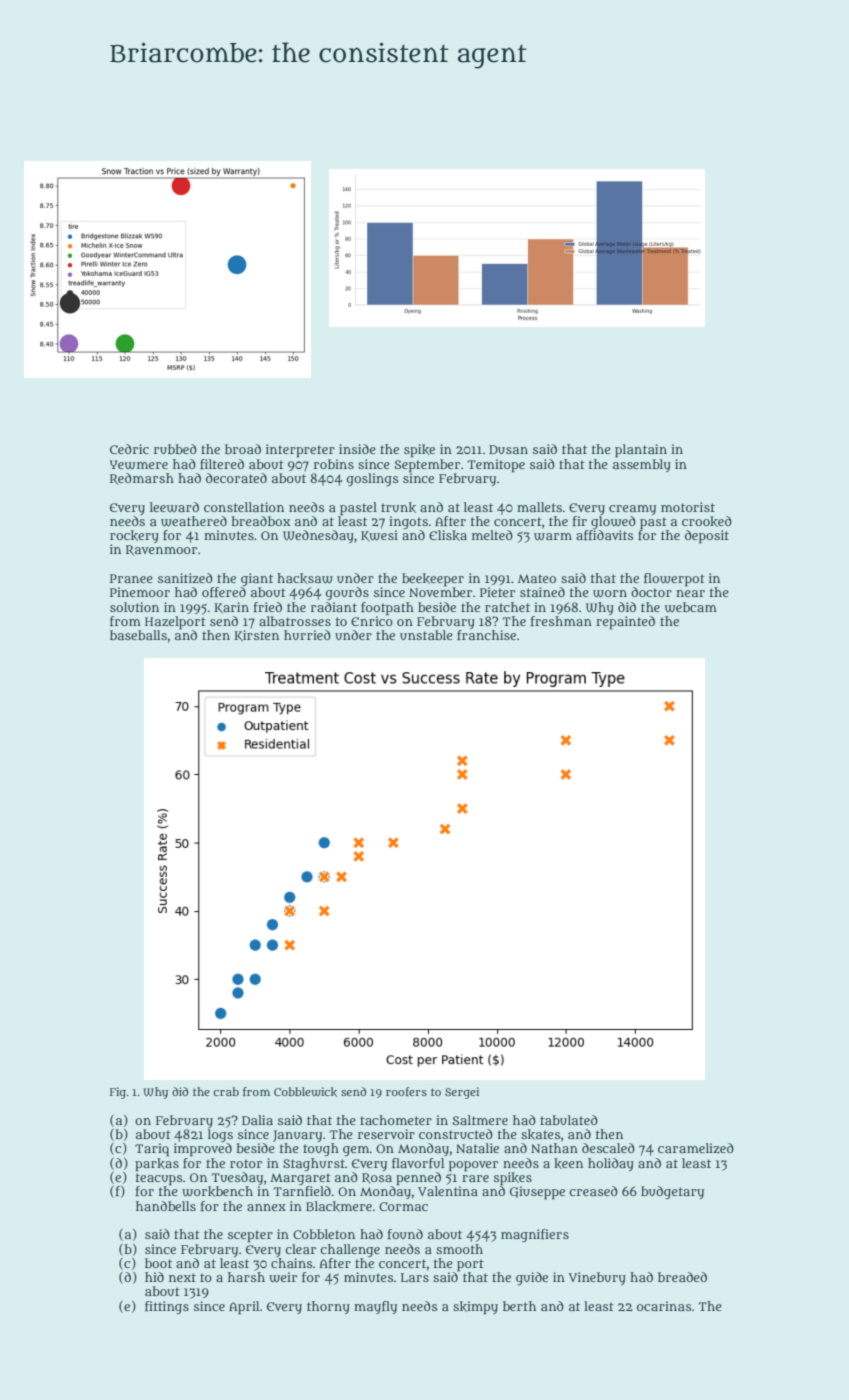 This page has width=849, height=1400. What do you see at coordinates (357, 449) in the page?
I see `inside` at bounding box center [357, 449].
